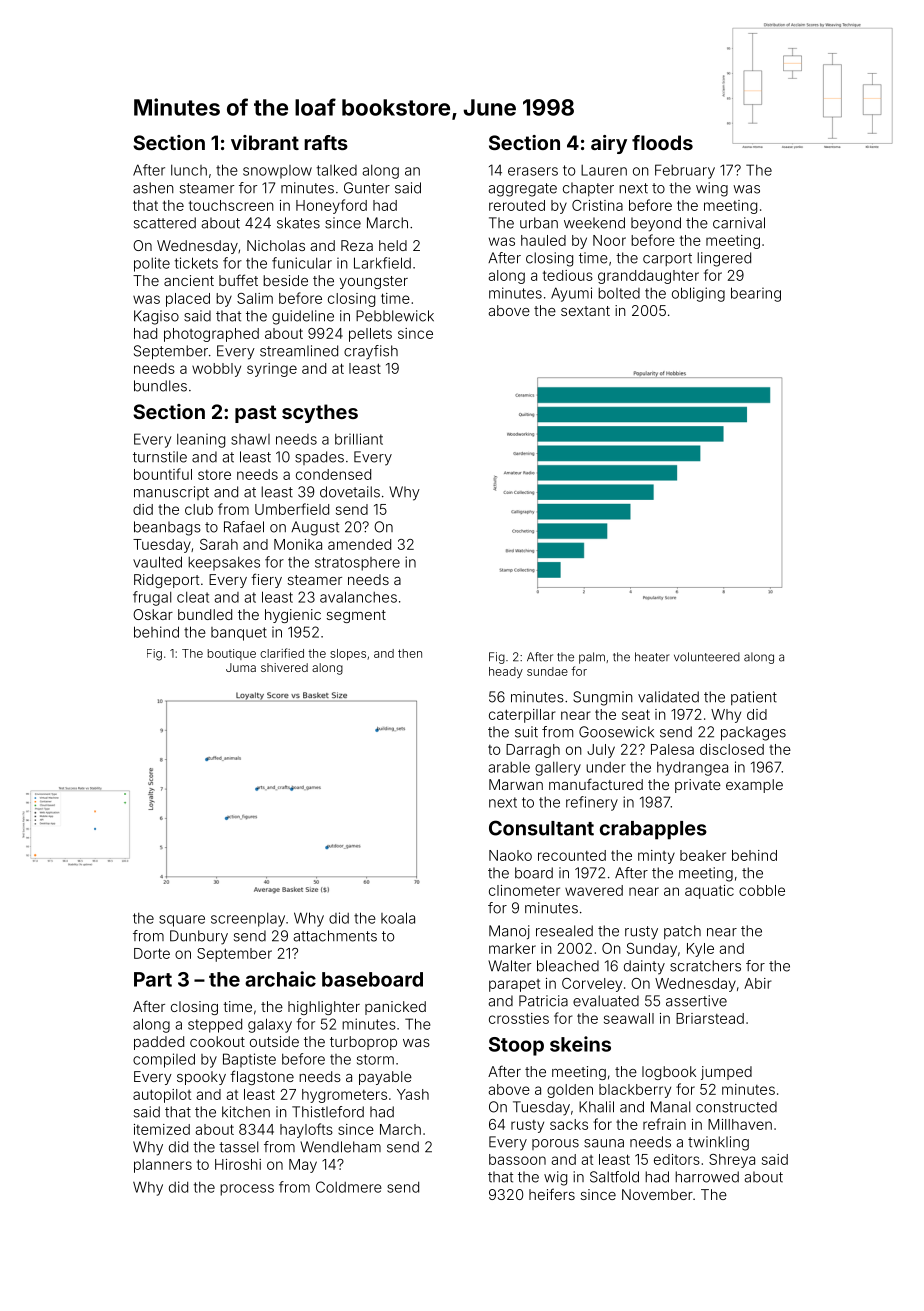 This screenshot has height=1311, width=924. What do you see at coordinates (662, 142) in the screenshot?
I see `floods` at bounding box center [662, 142].
